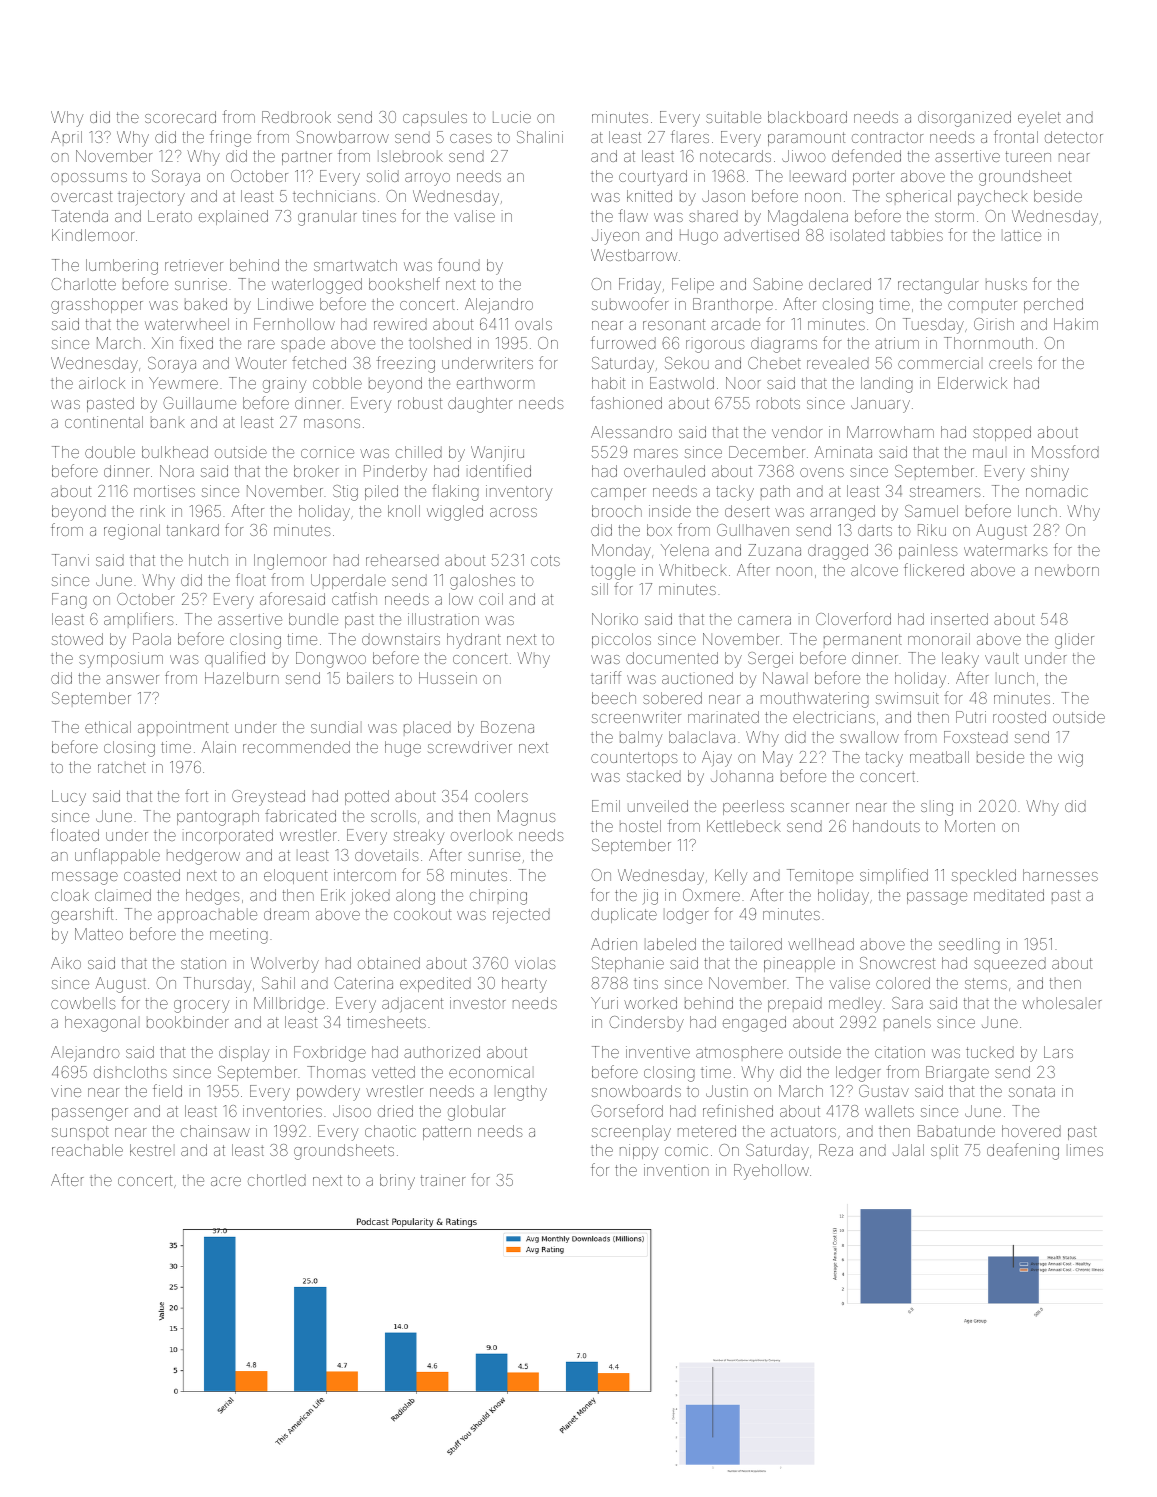 Image resolution: width=1157 pixels, height=1497 pixels. Describe the element at coordinates (820, 807) in the document. I see `scanner` at that location.
